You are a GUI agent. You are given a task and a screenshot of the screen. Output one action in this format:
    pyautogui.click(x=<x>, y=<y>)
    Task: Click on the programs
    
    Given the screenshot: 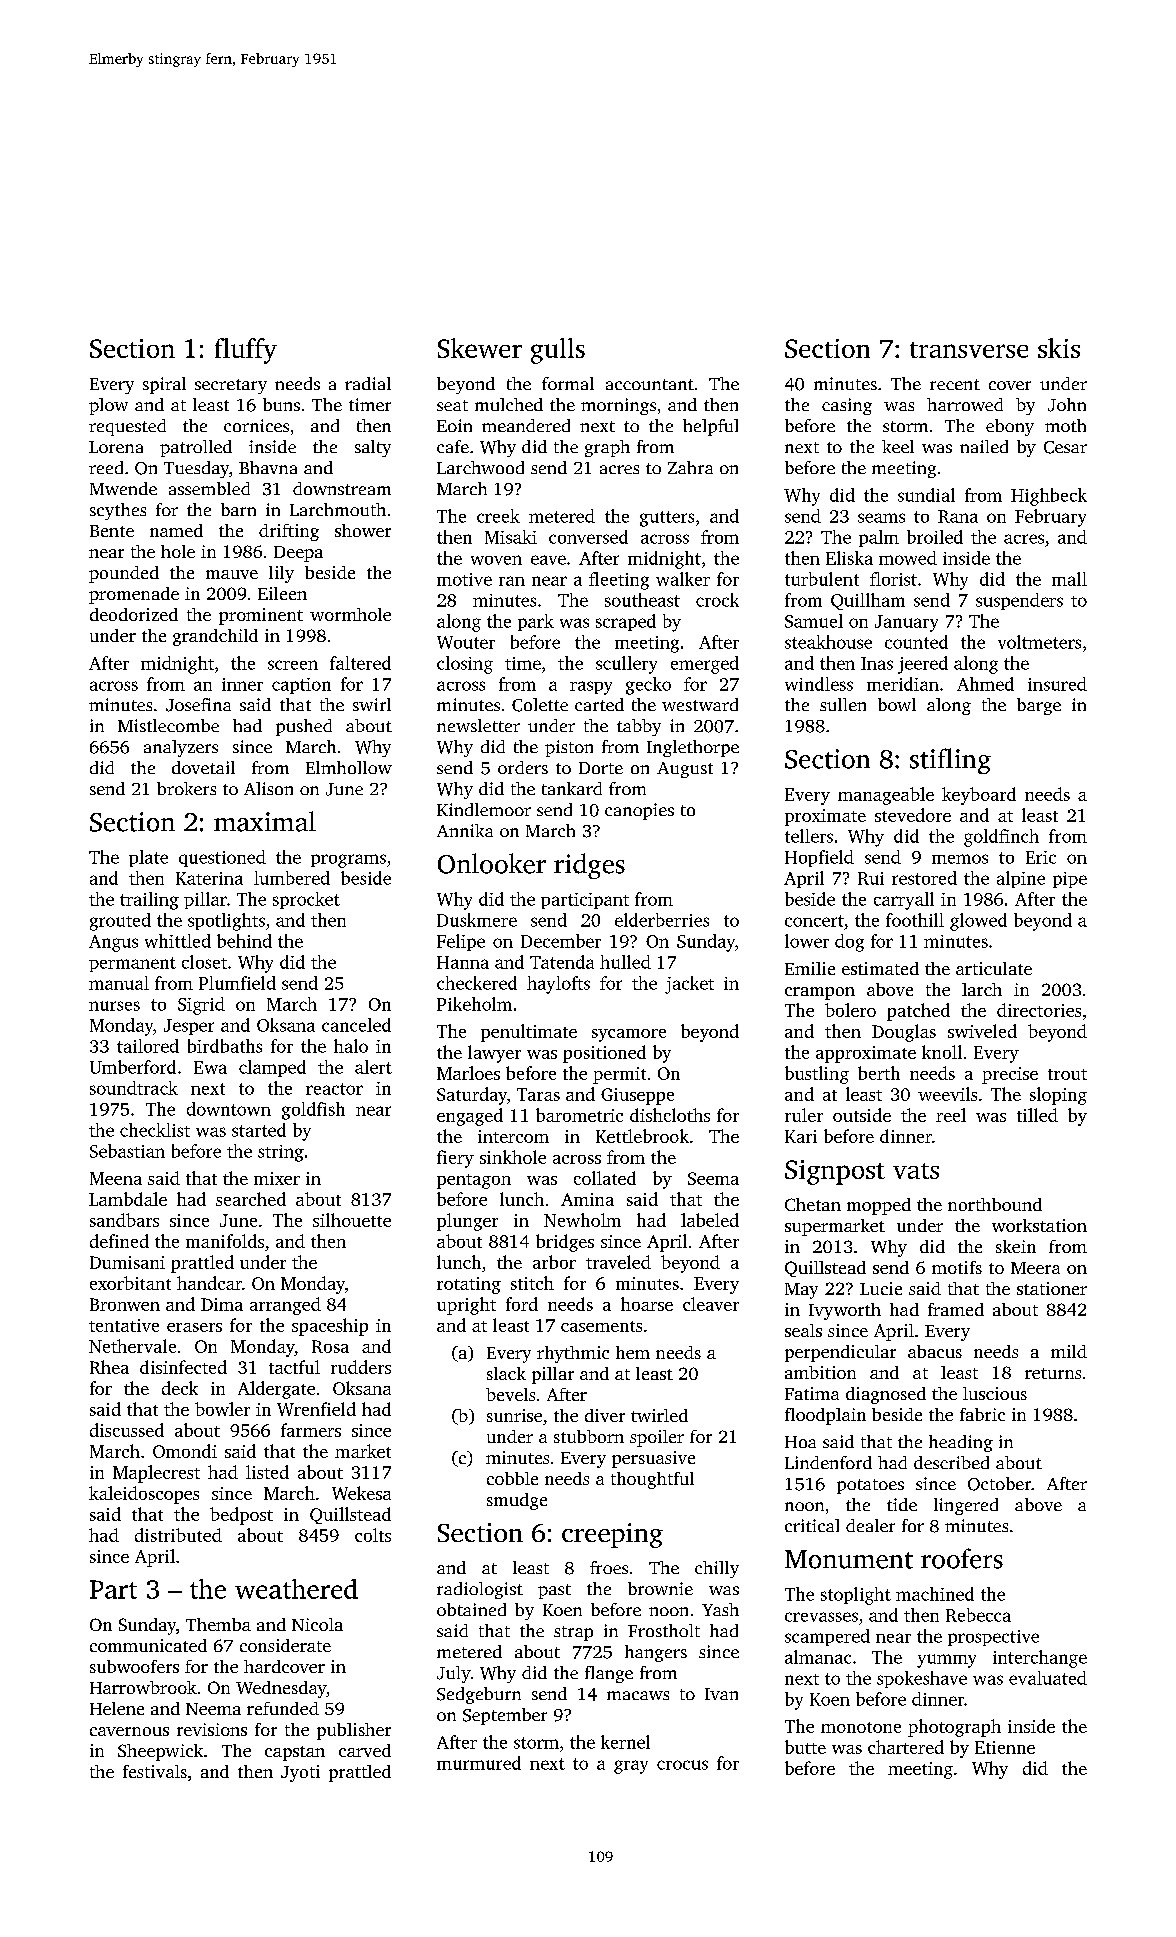 What is the action you would take?
    pyautogui.click(x=348, y=861)
